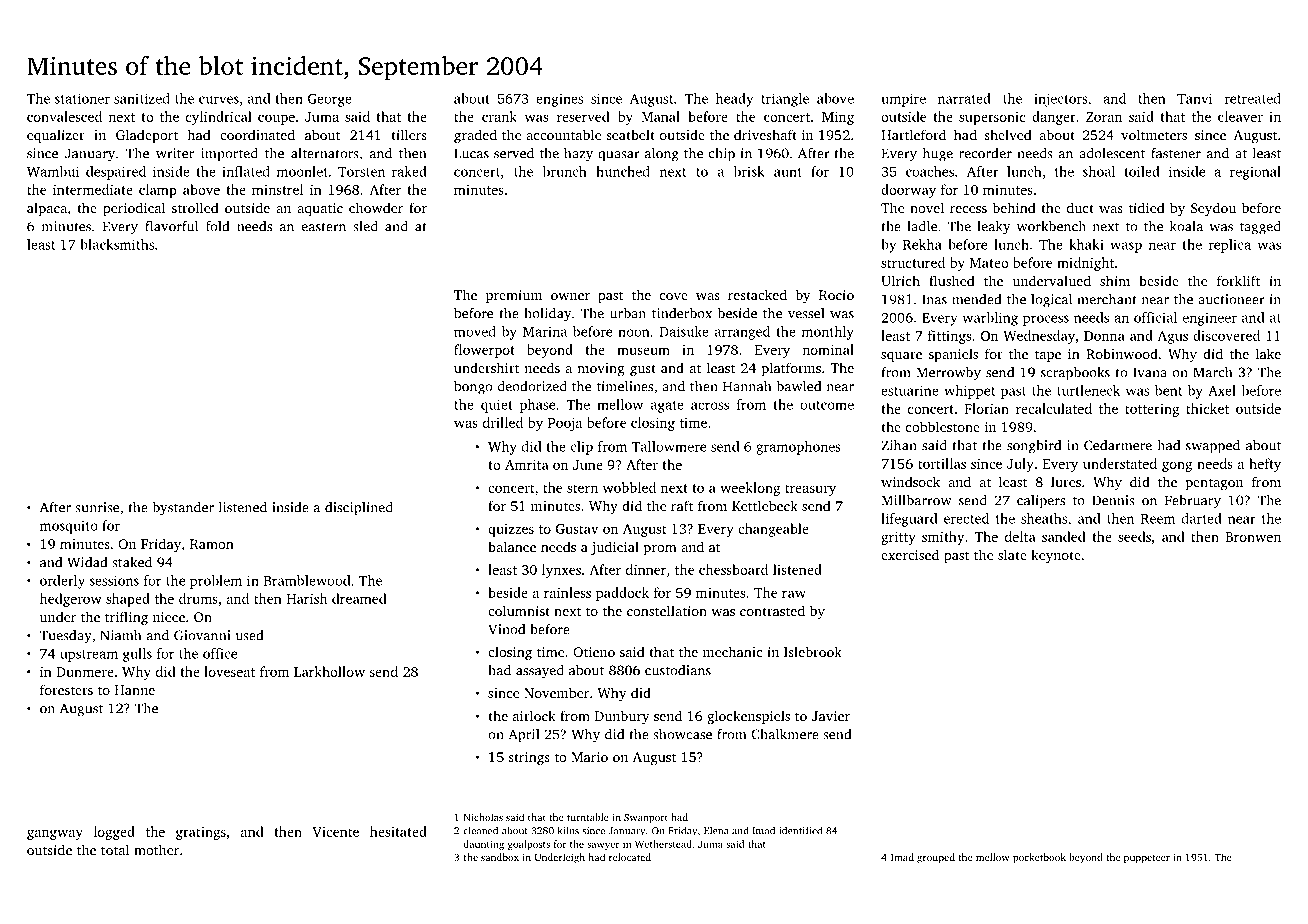  I want to click on raked, so click(409, 171).
